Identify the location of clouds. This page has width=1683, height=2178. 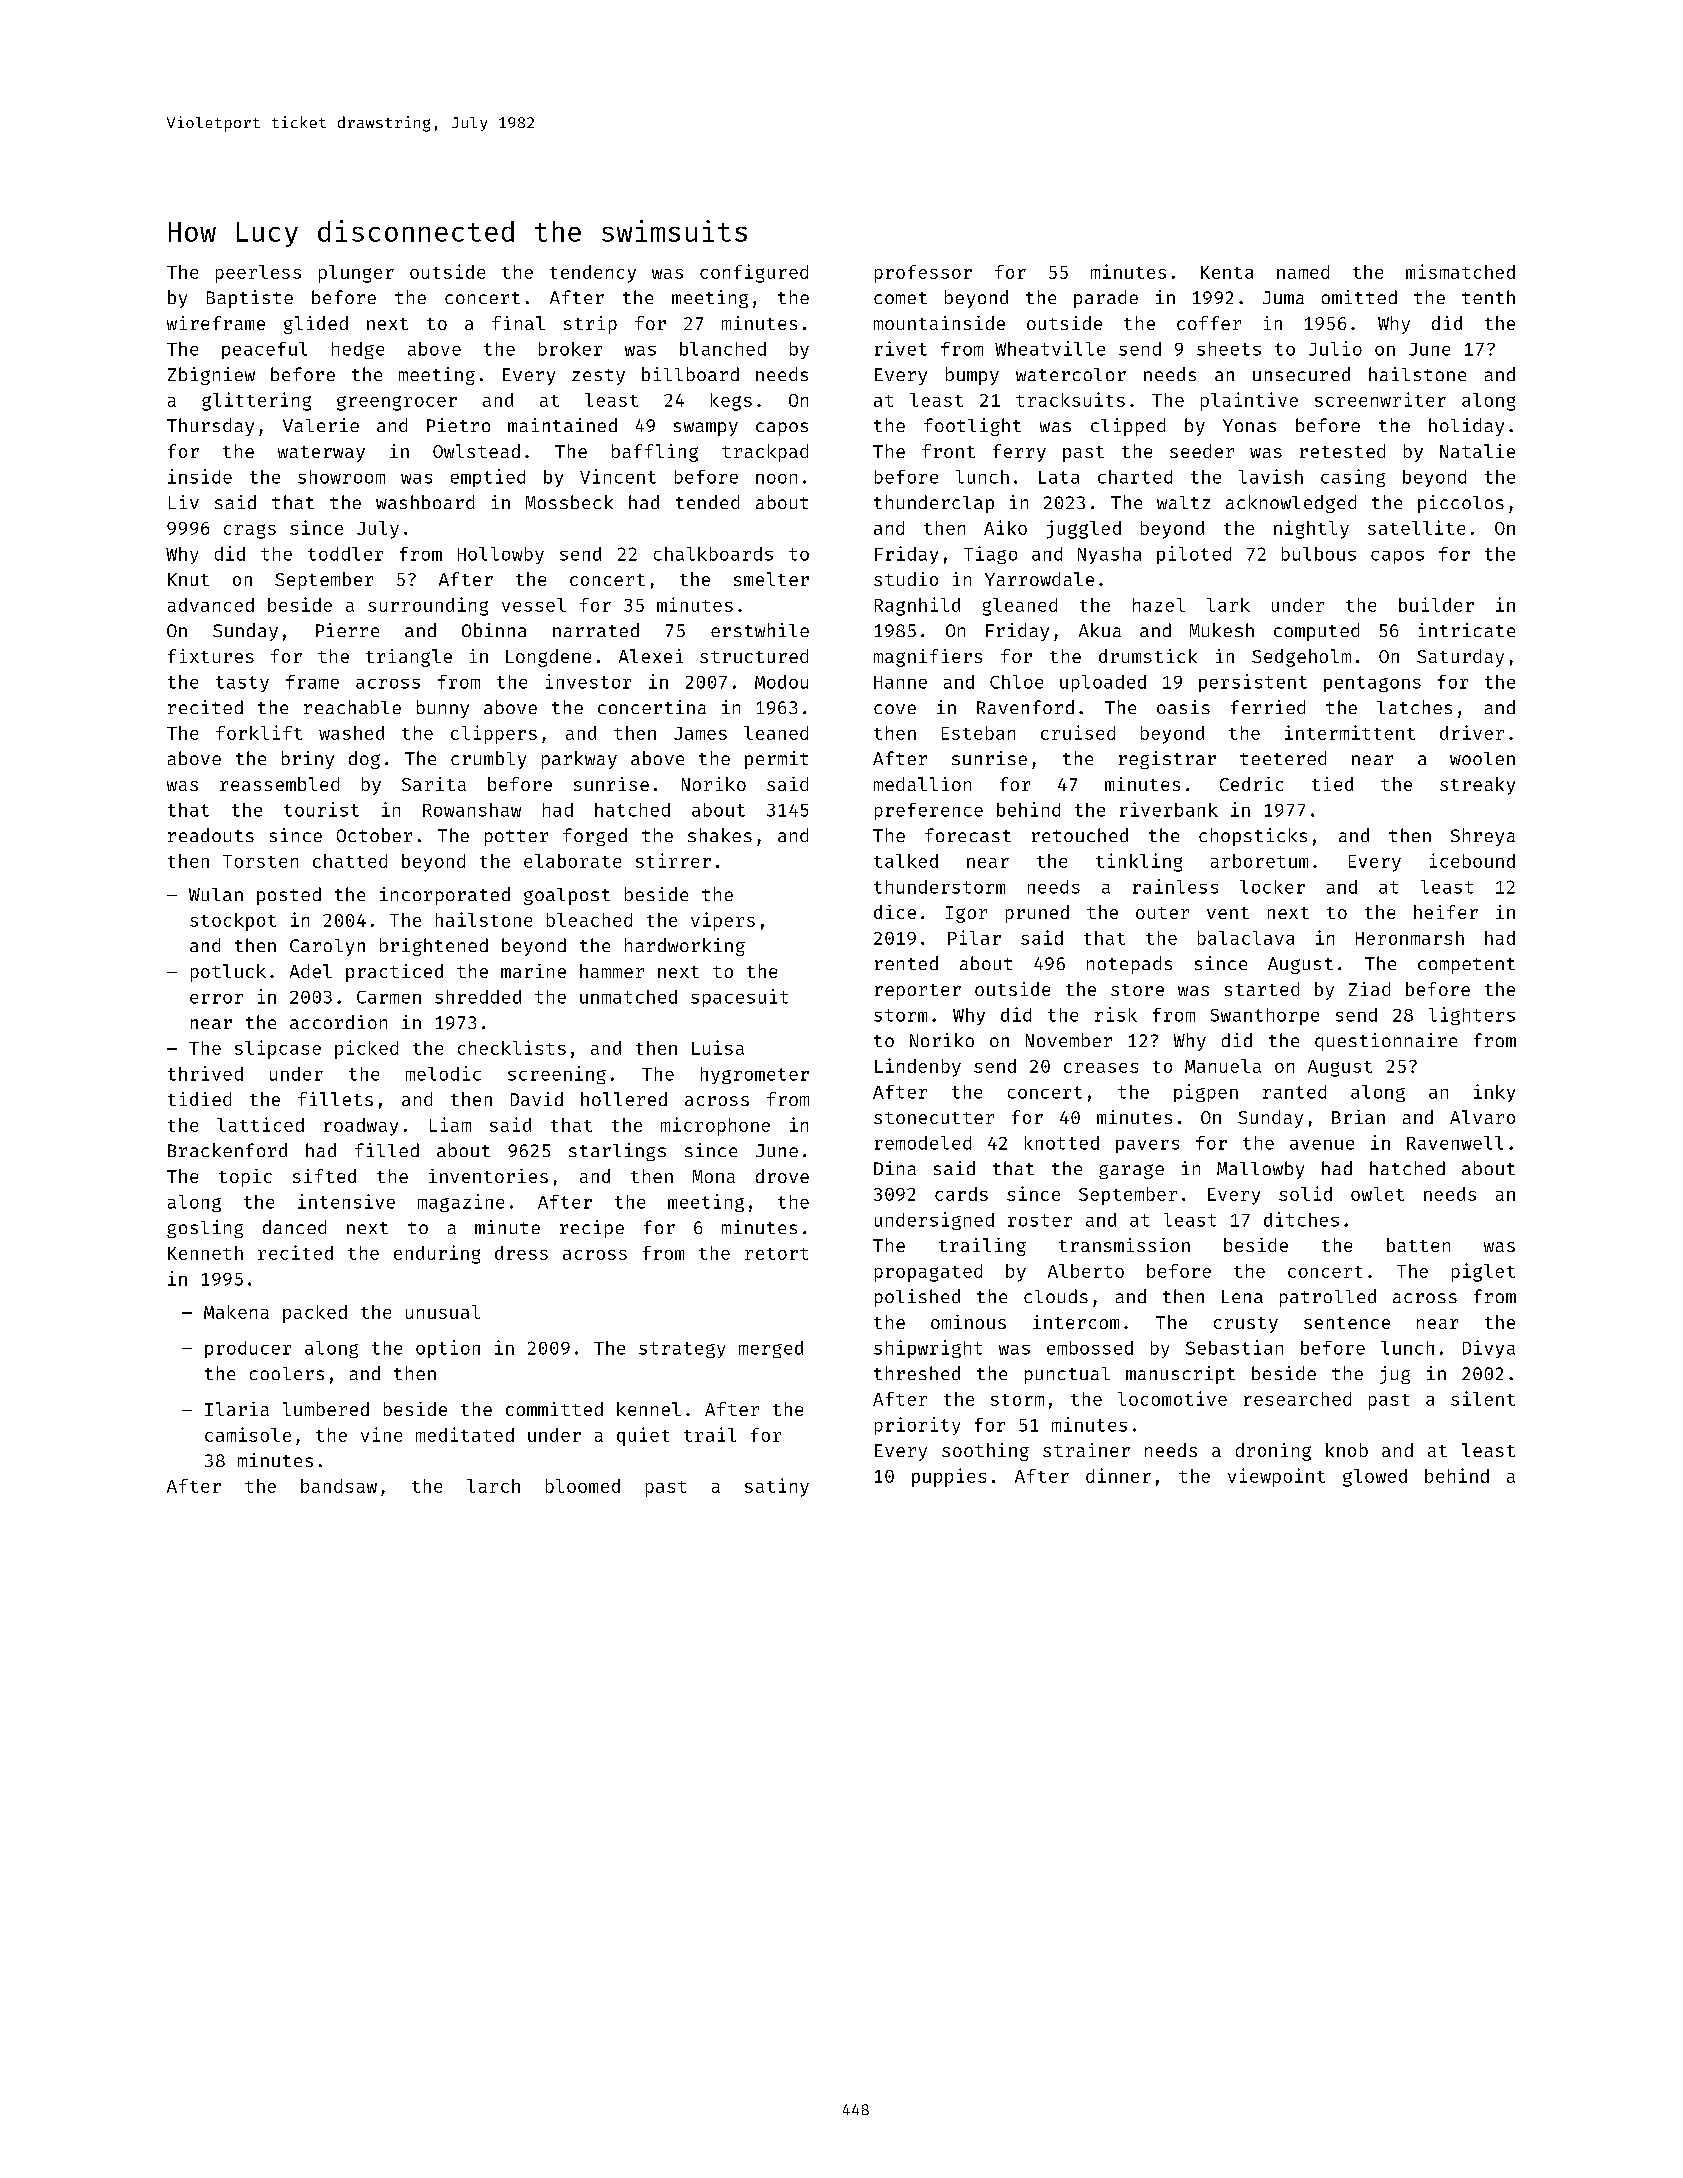
(1056, 1296).
